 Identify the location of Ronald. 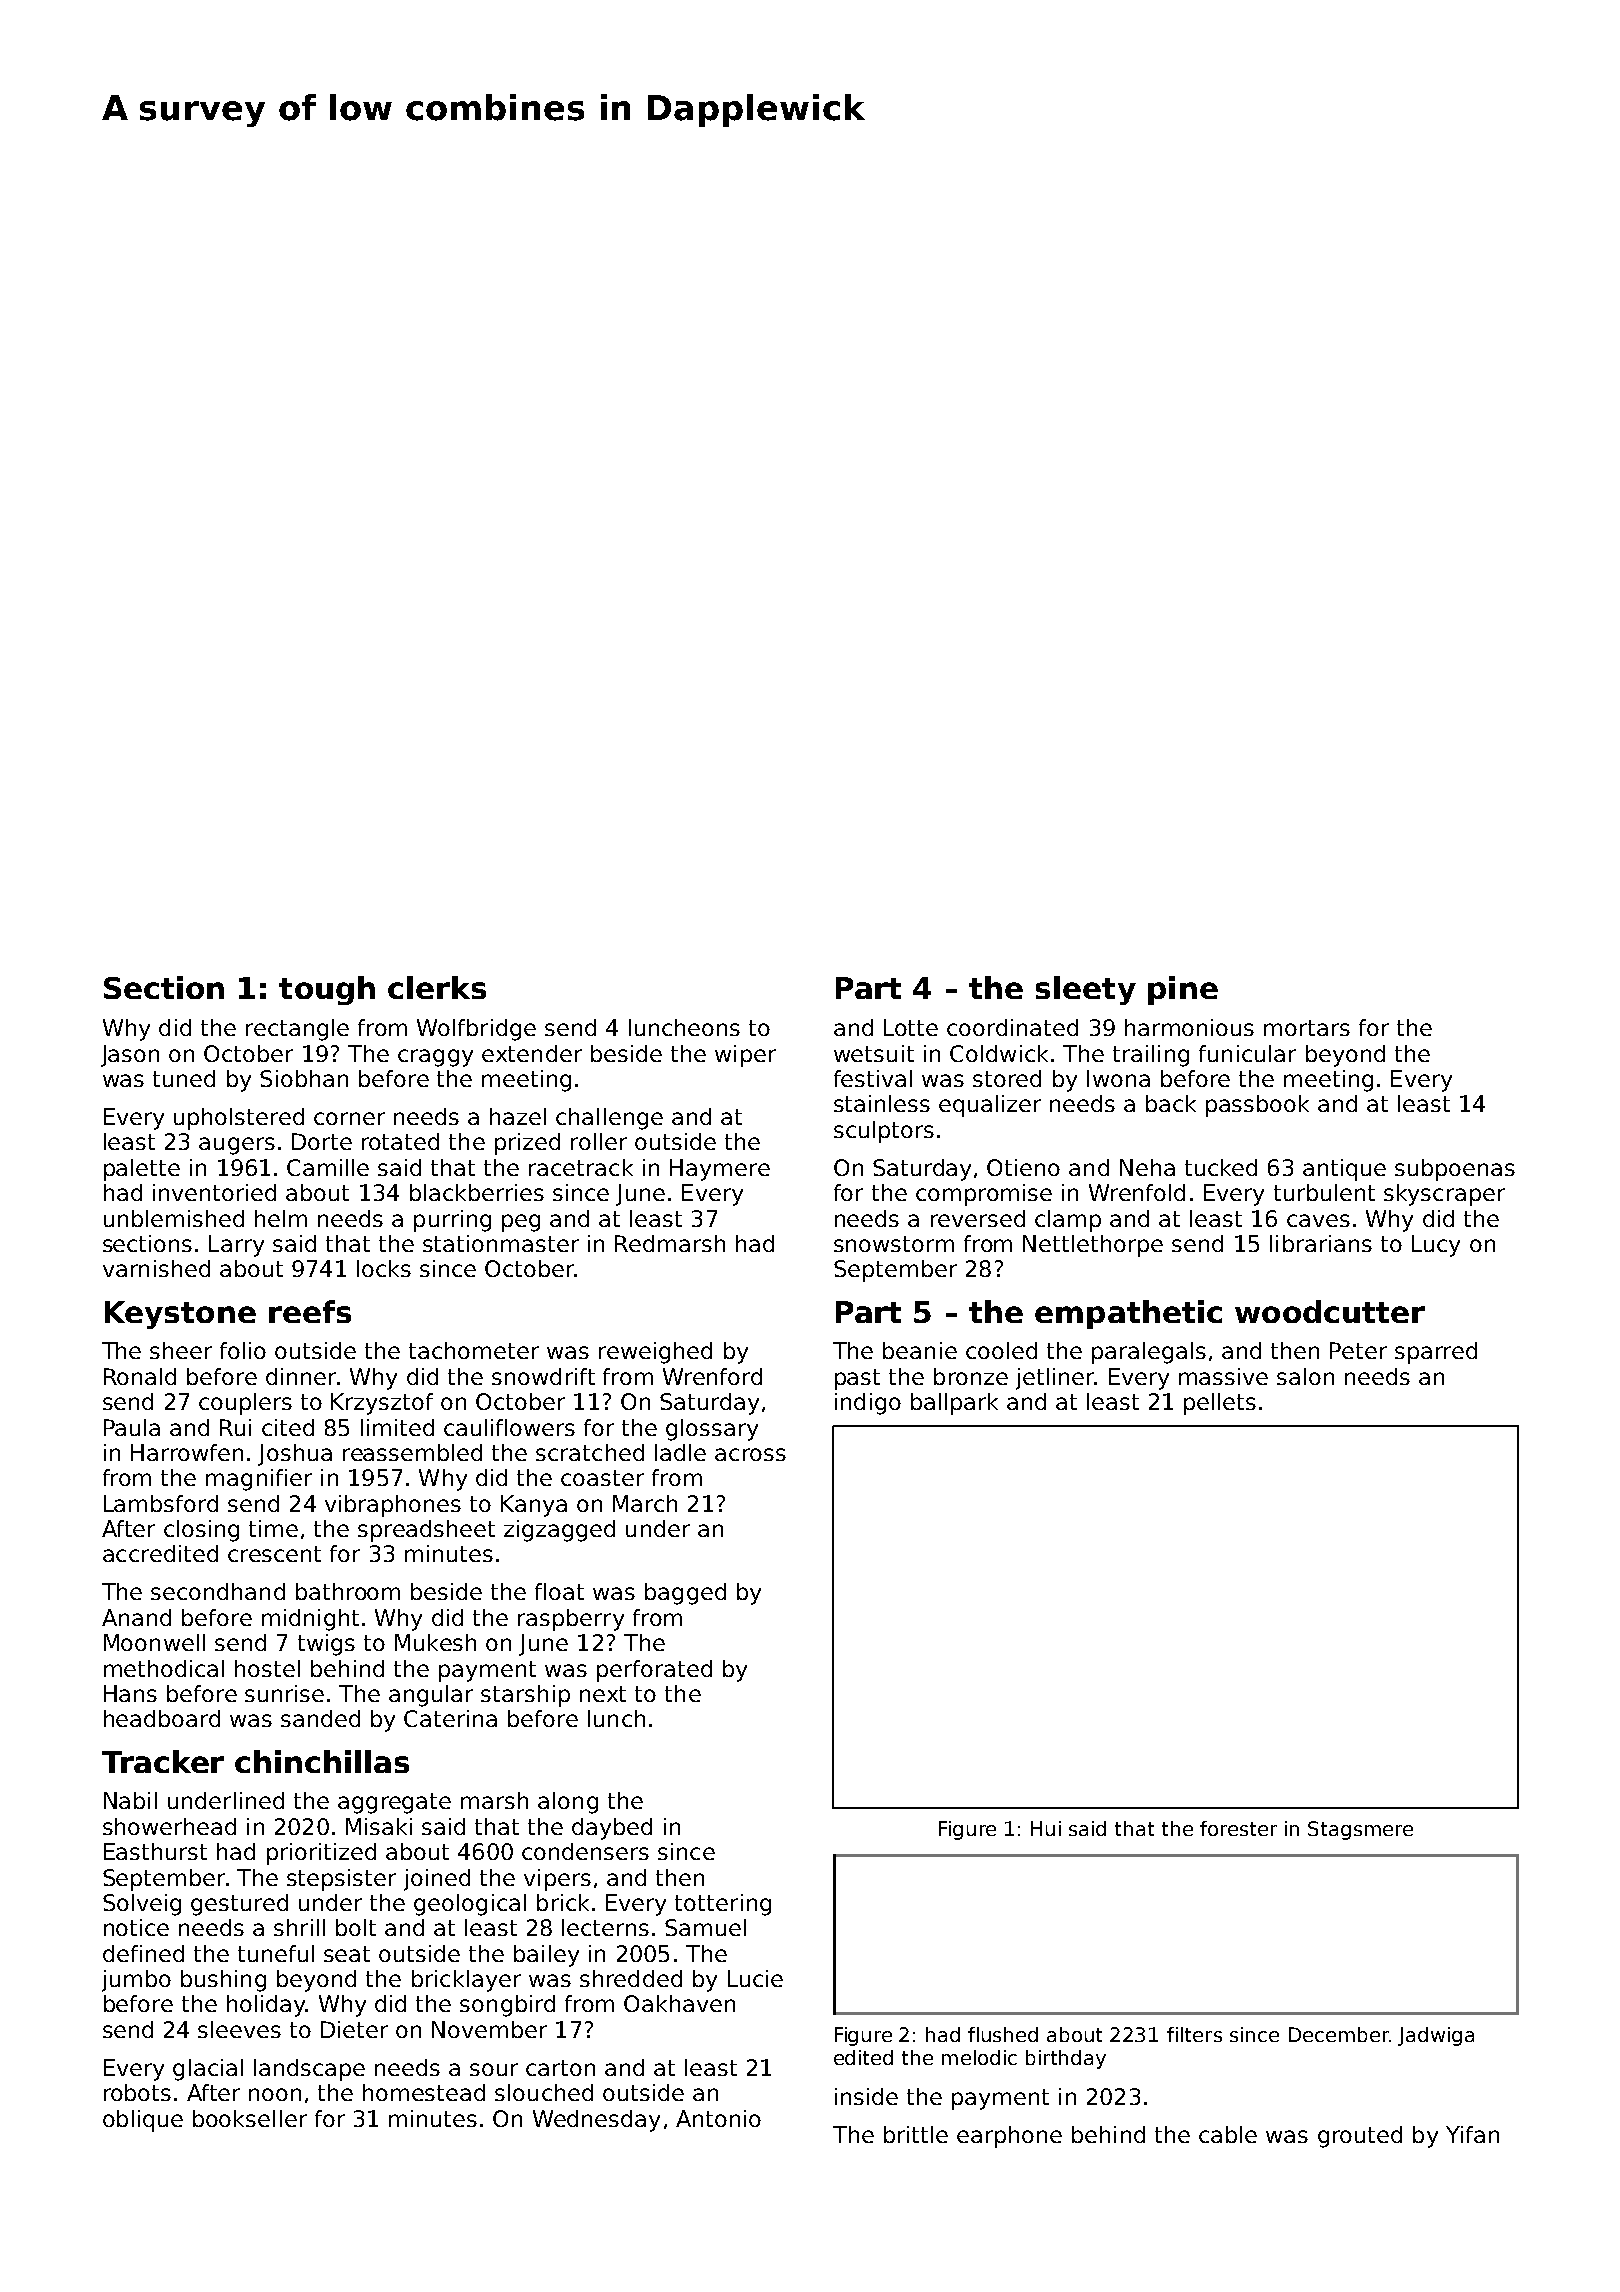
(140, 1376).
